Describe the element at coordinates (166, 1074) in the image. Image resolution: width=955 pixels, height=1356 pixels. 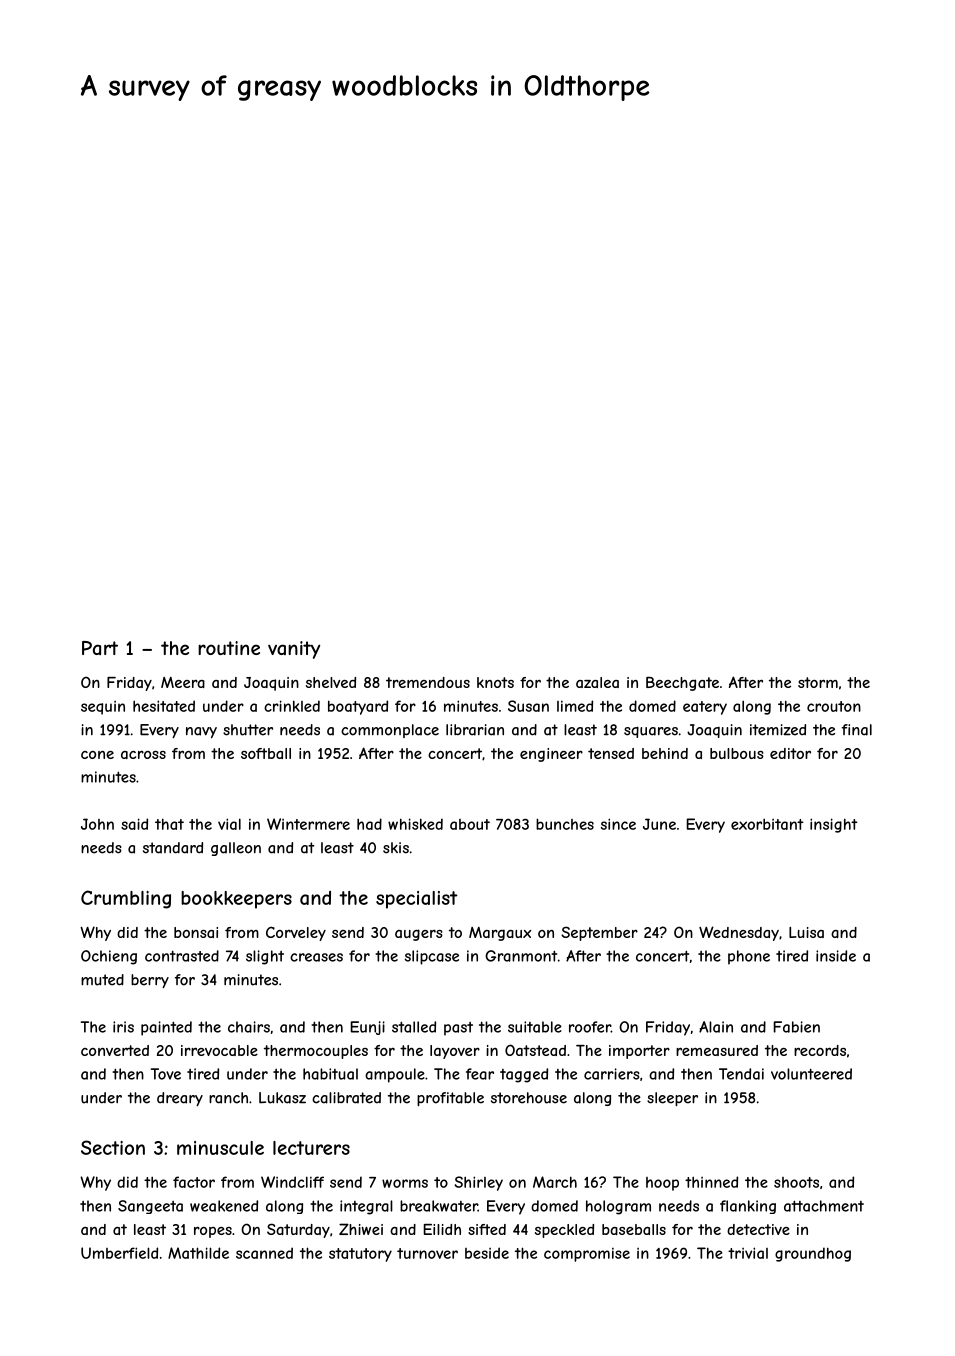
I see `Tove` at that location.
